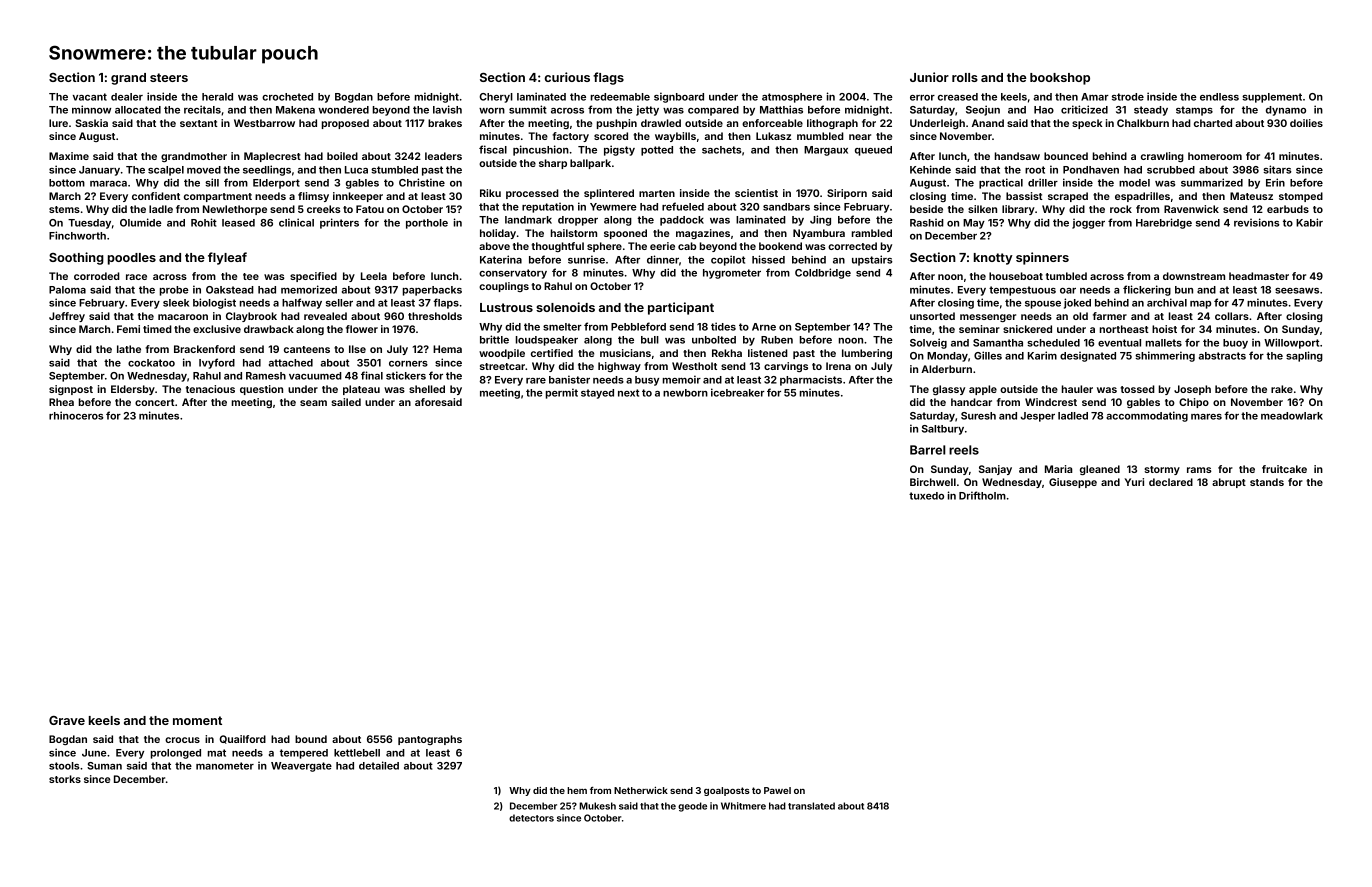 This screenshot has width=1372, height=887. I want to click on seesaws, so click(1297, 291).
